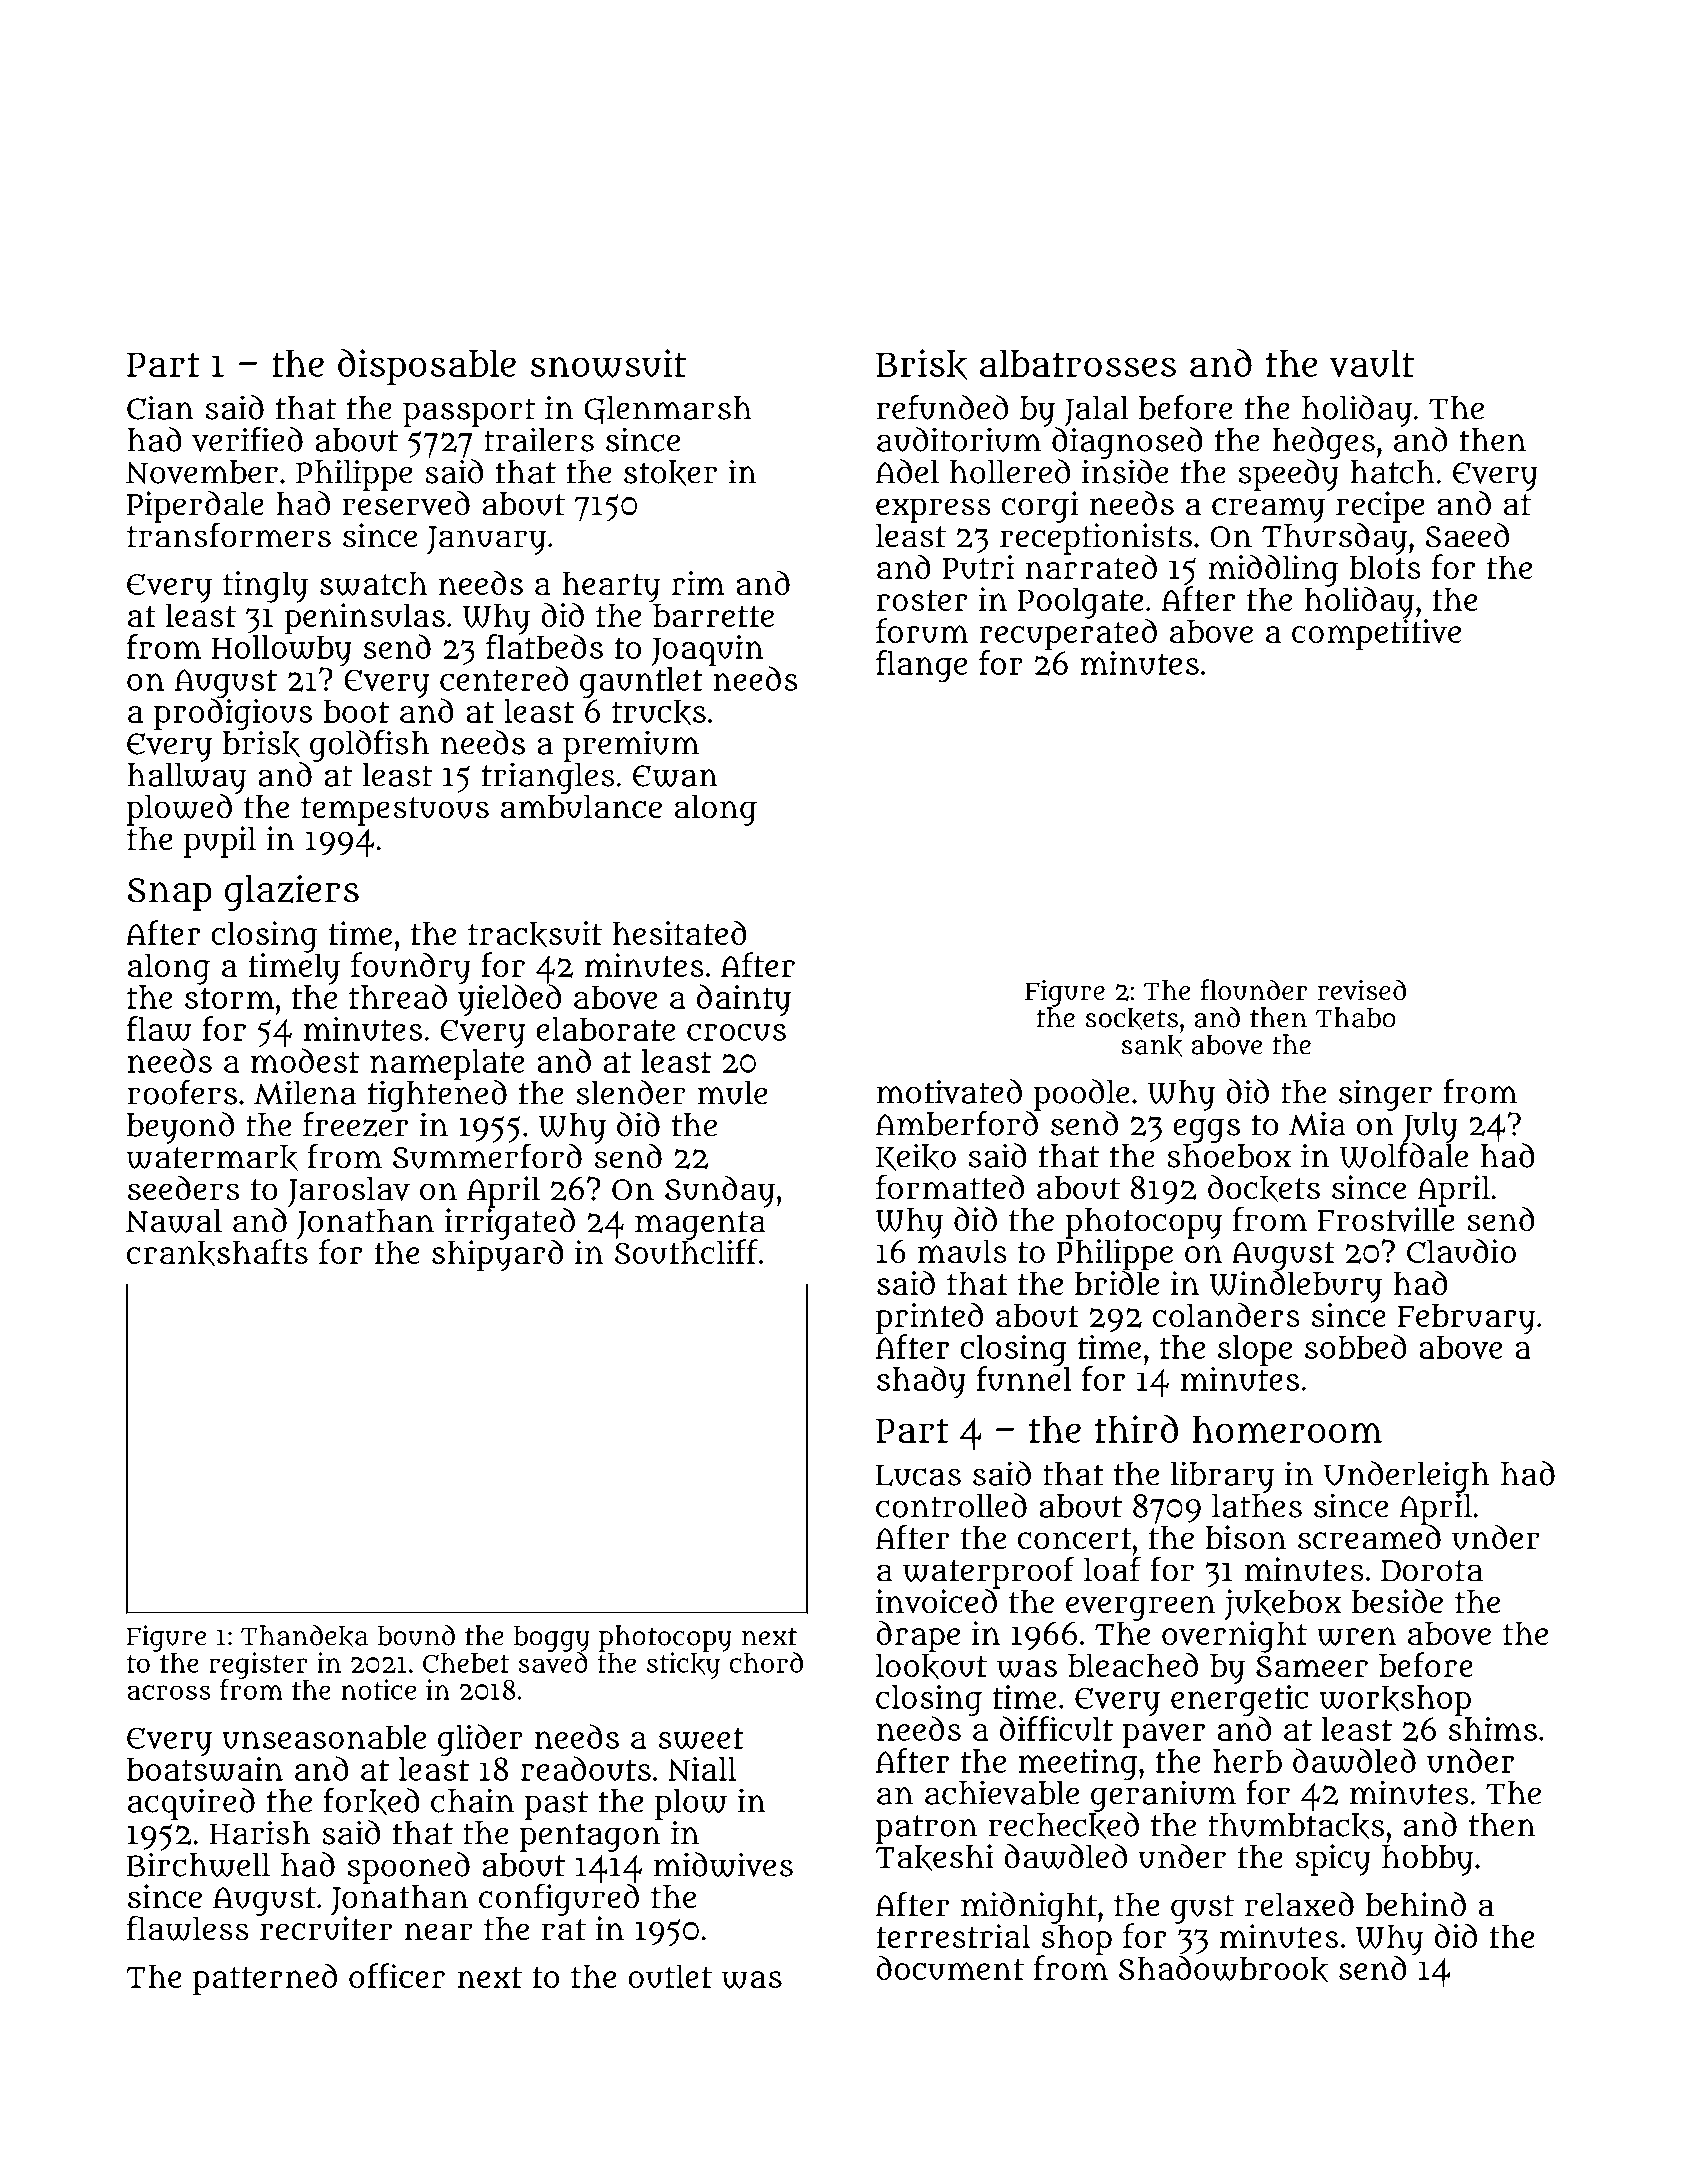 The image size is (1683, 2178). I want to click on beyond, so click(180, 1128).
